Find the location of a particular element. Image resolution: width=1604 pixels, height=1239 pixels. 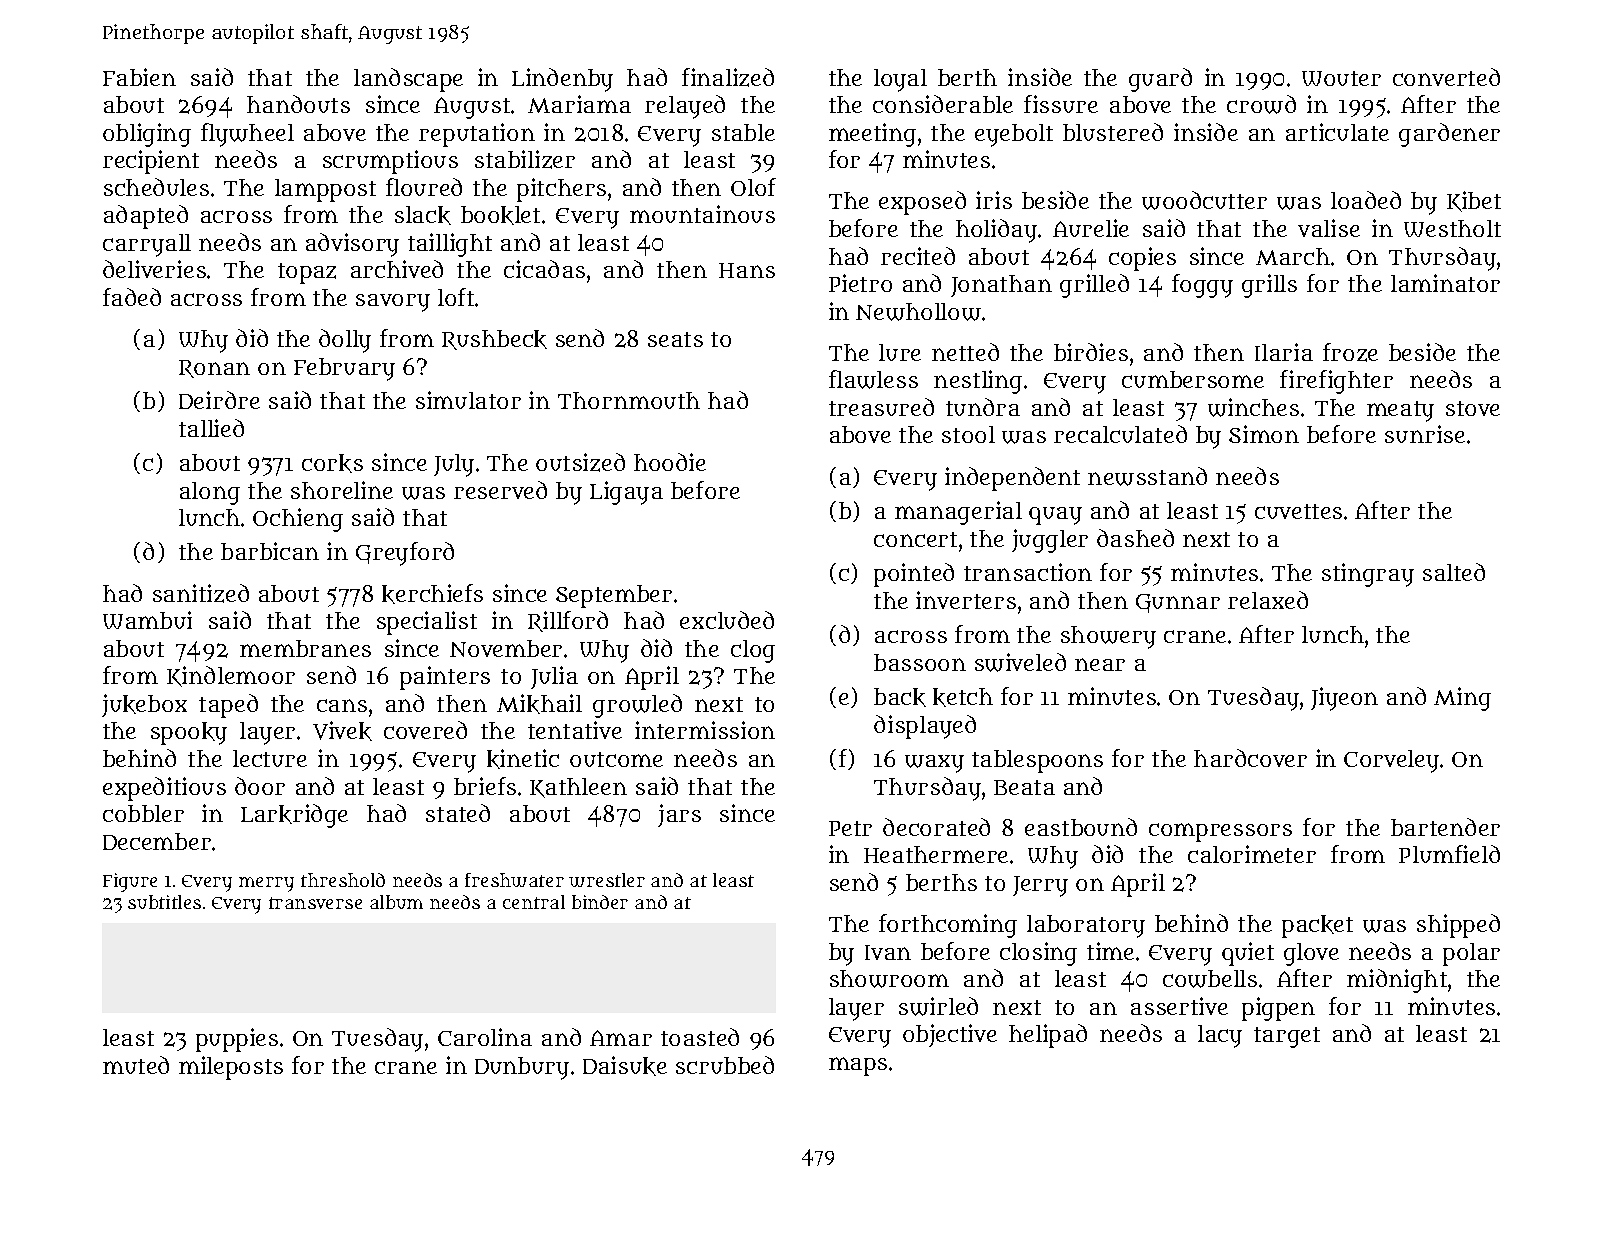

salted is located at coordinates (1454, 572).
